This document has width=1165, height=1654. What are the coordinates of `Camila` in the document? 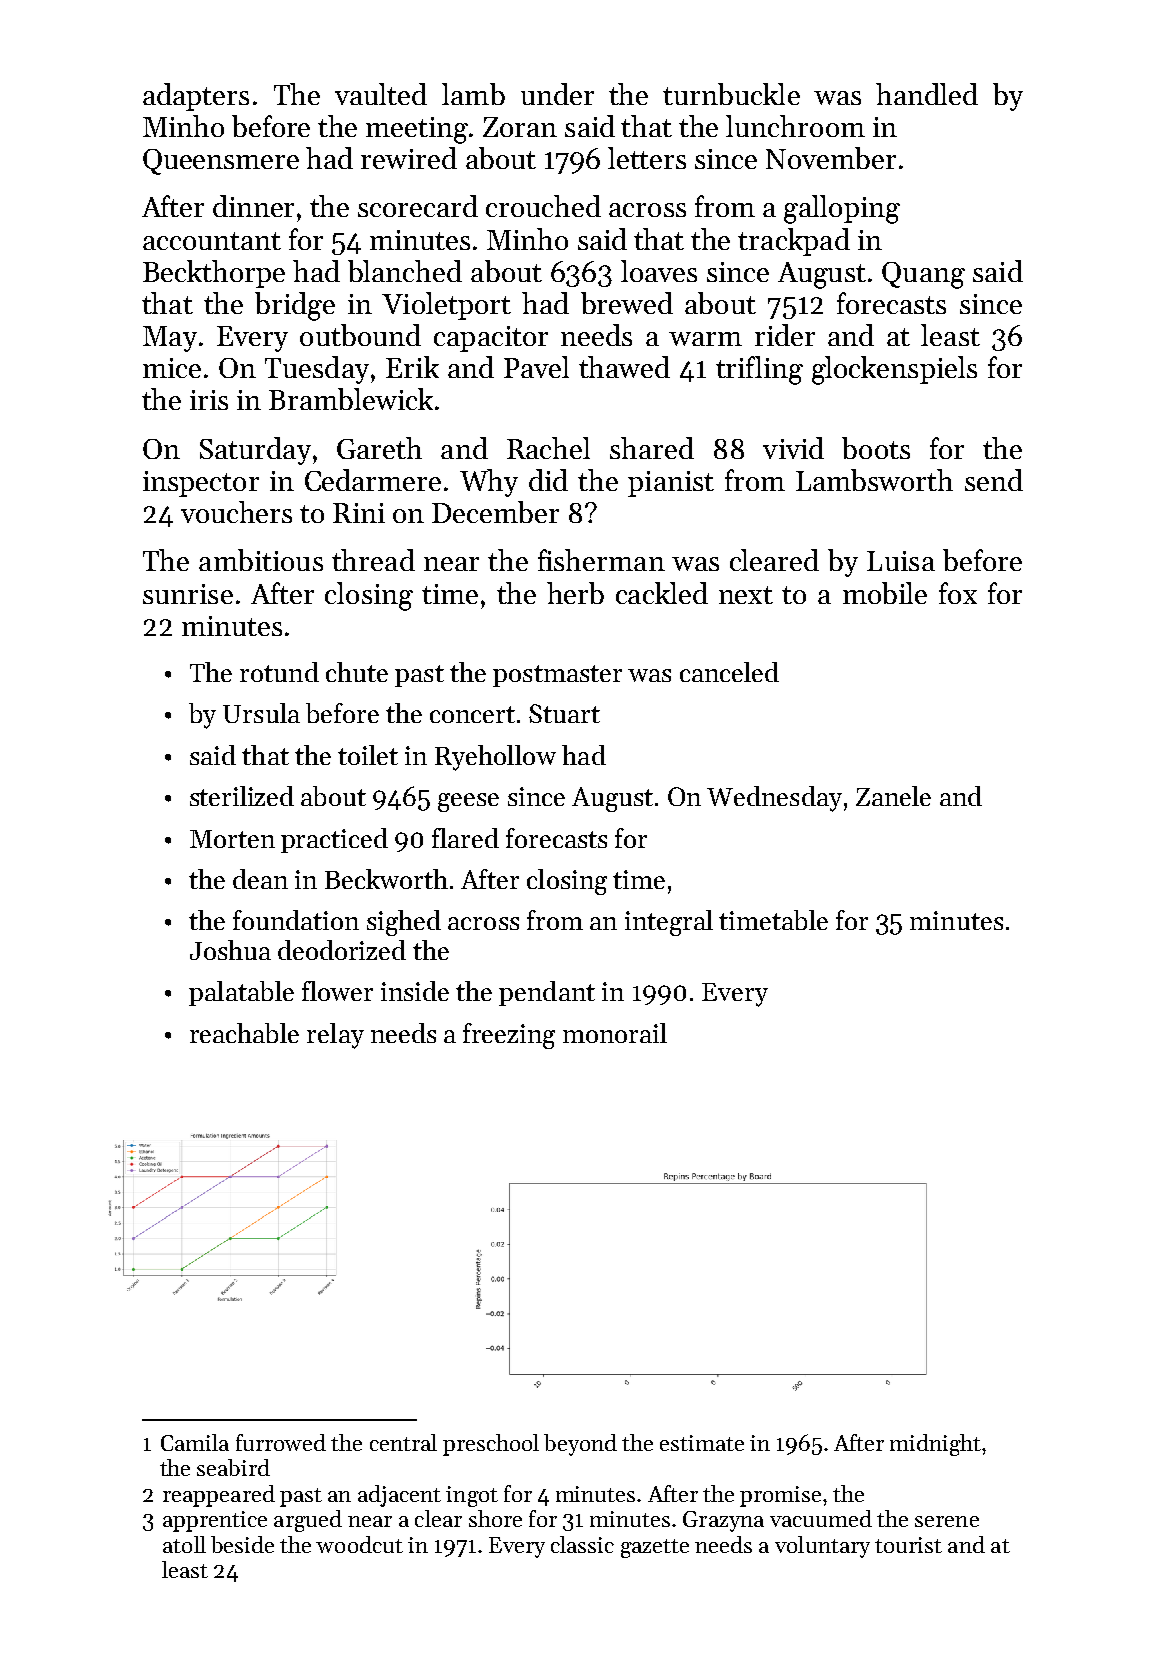 It's located at (195, 1442).
